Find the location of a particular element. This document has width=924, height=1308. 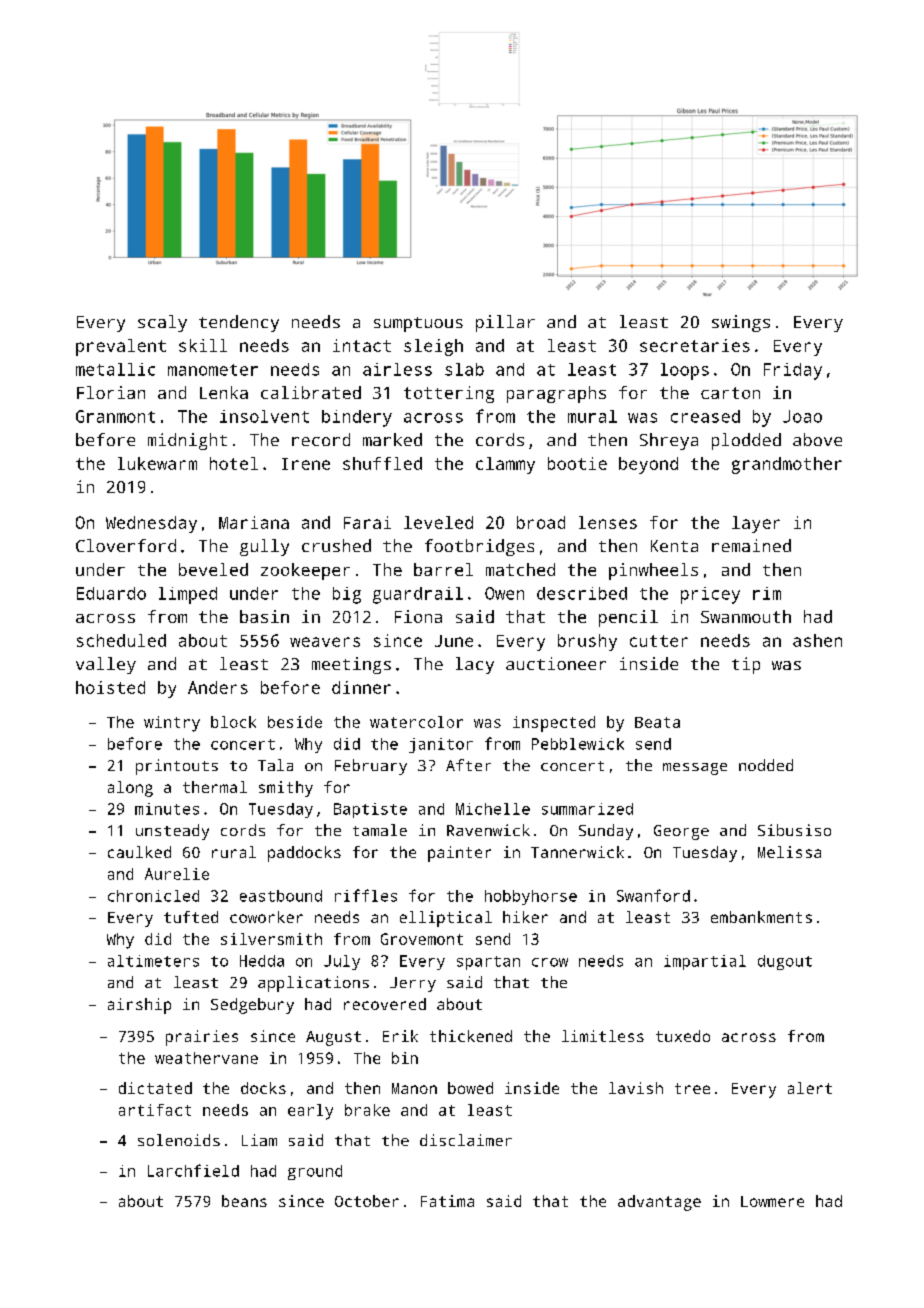

artifact is located at coordinates (155, 1110).
